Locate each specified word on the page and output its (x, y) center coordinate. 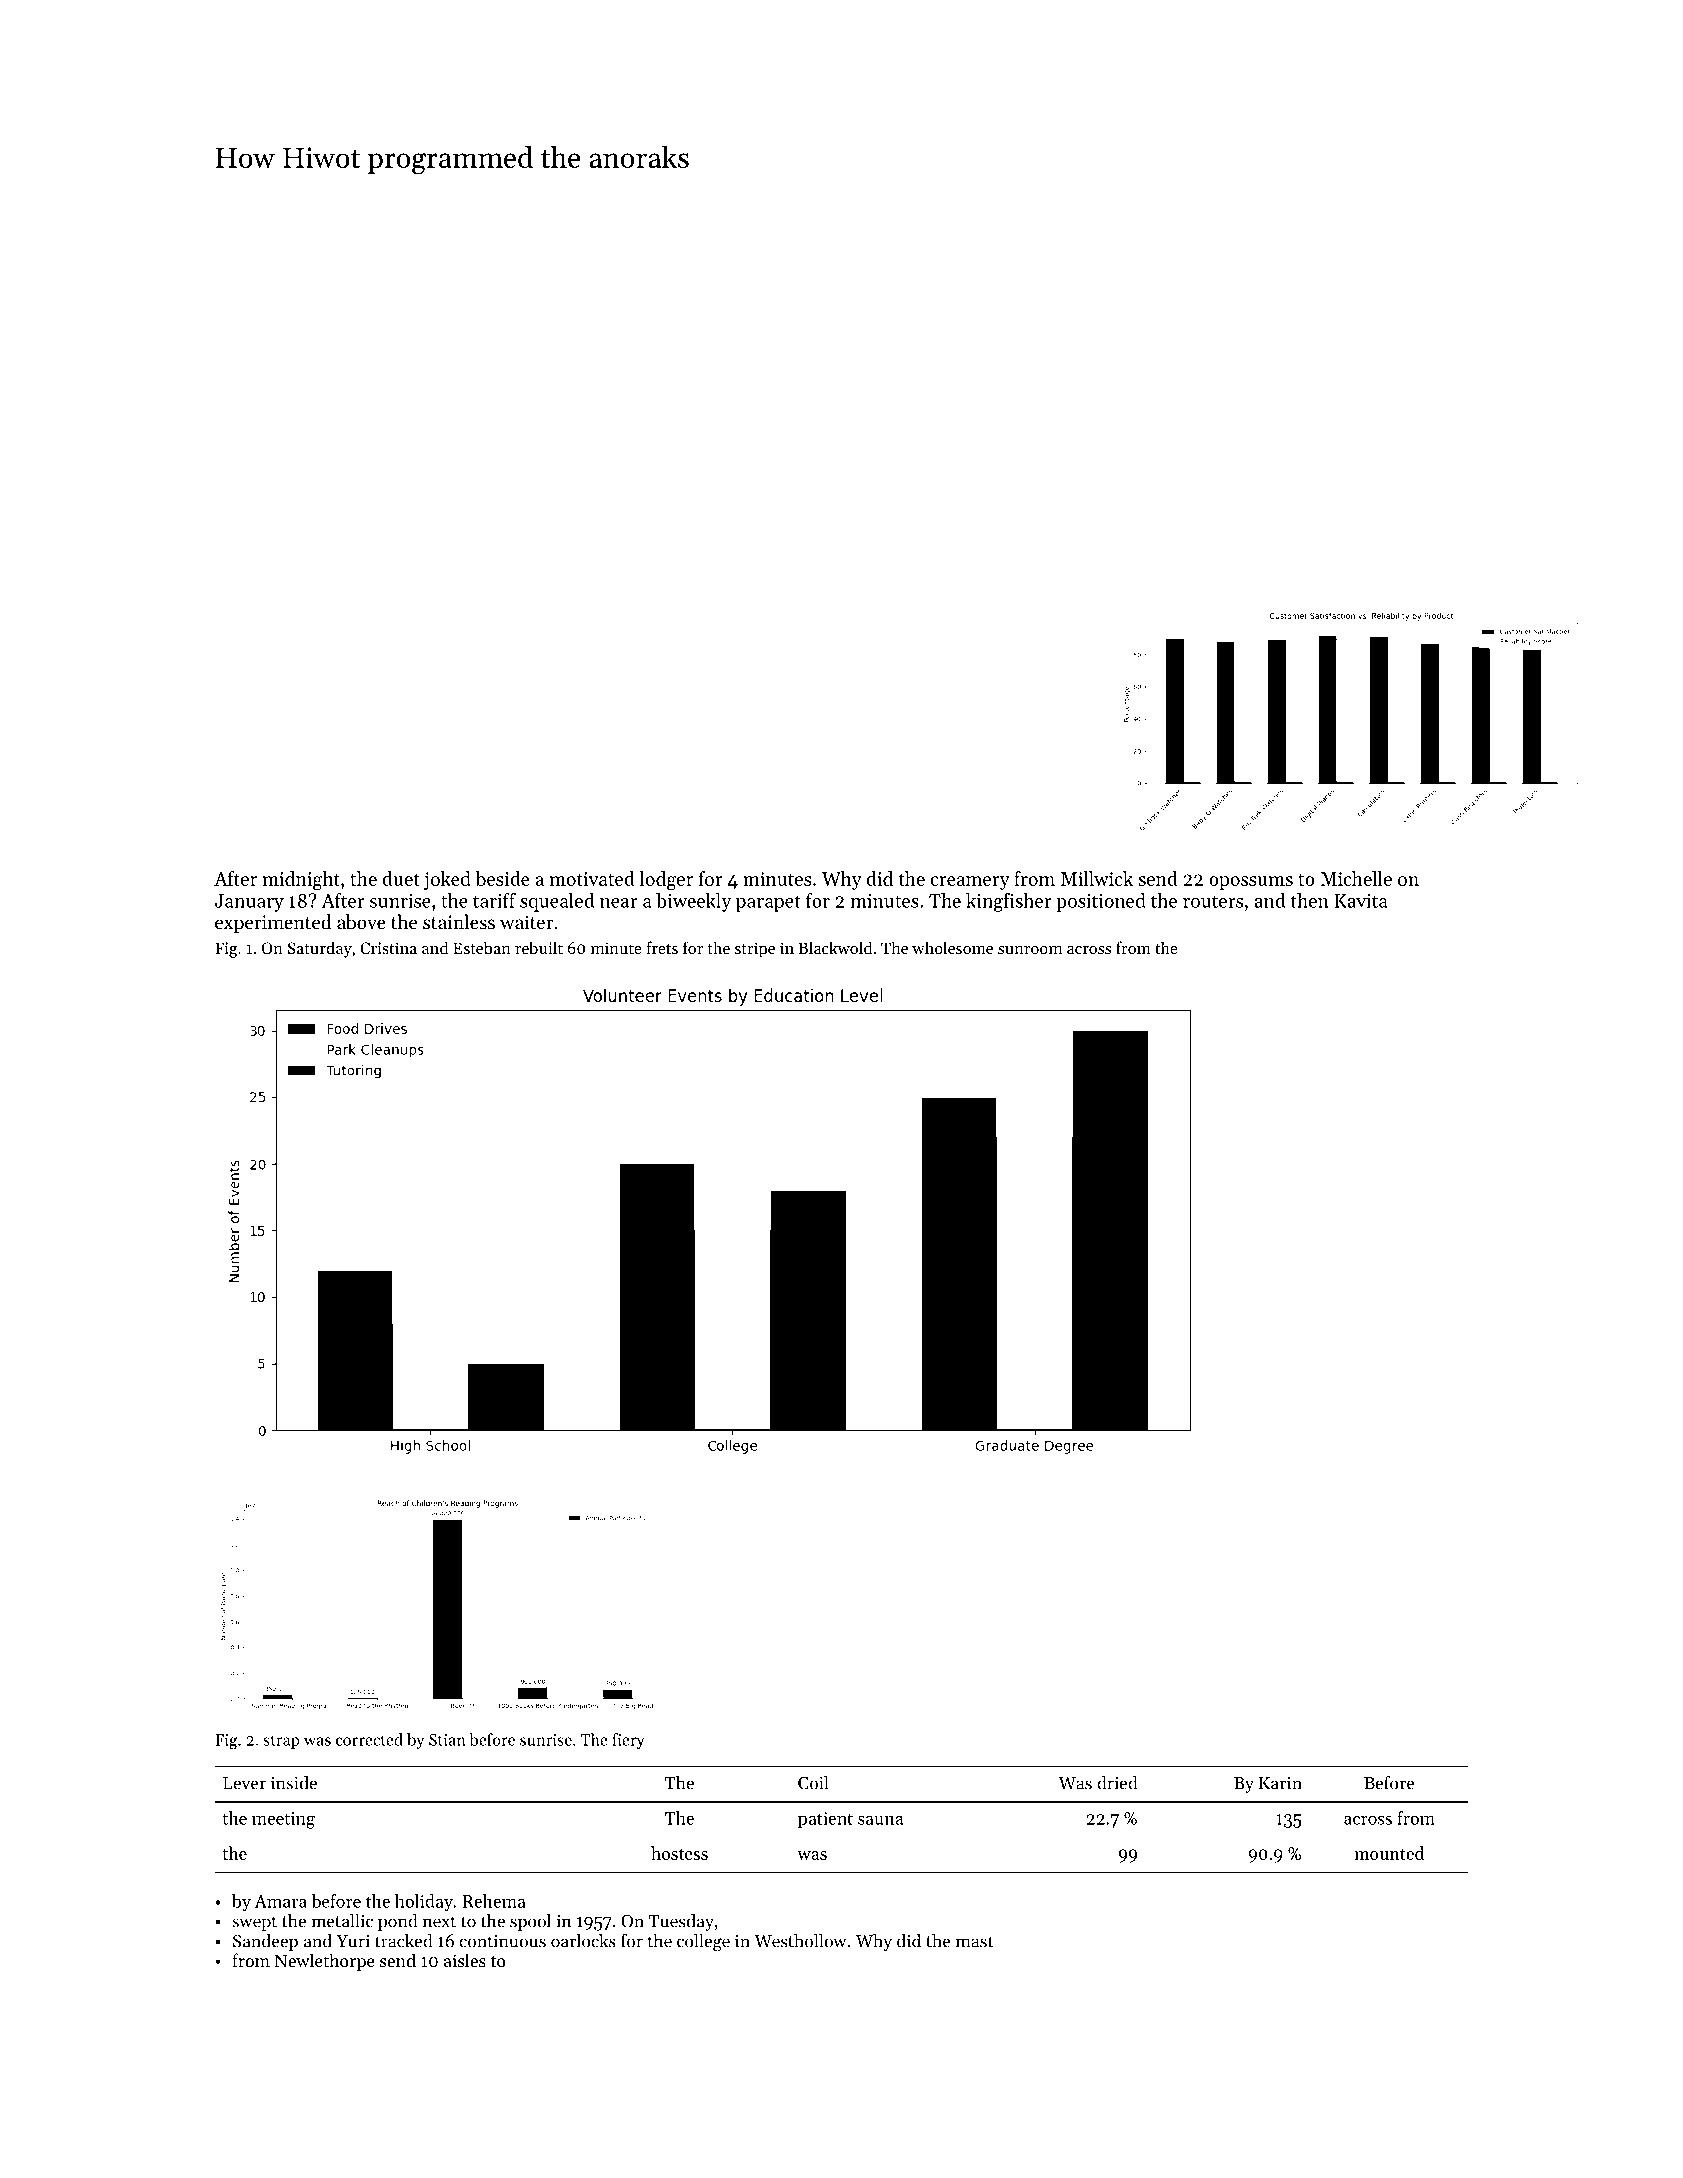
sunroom (1030, 950)
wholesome (952, 947)
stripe (755, 950)
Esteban (482, 947)
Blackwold (835, 947)
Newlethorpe (325, 1962)
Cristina (388, 948)
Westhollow (800, 1941)
